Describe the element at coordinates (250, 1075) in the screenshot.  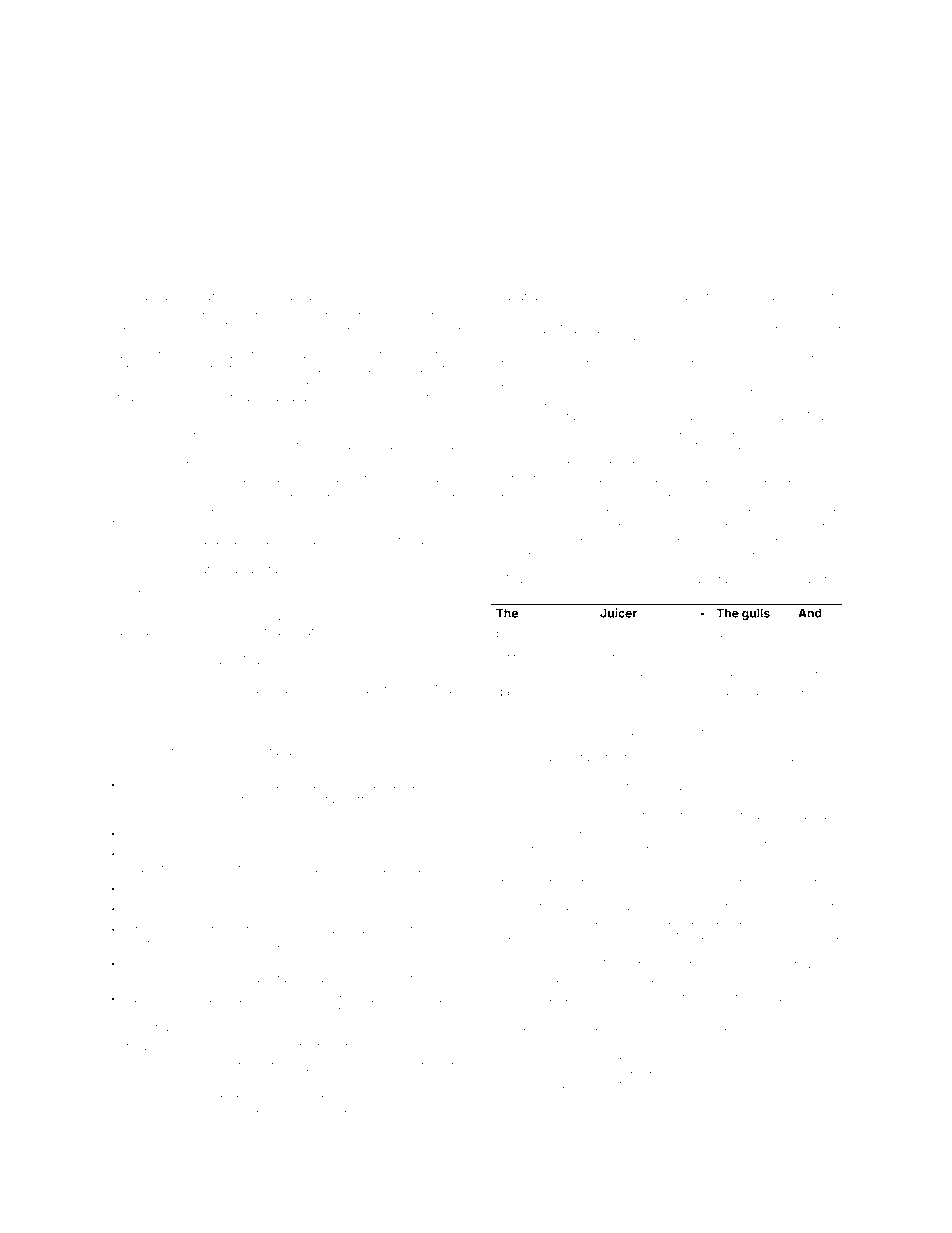
I see `tracks` at that location.
